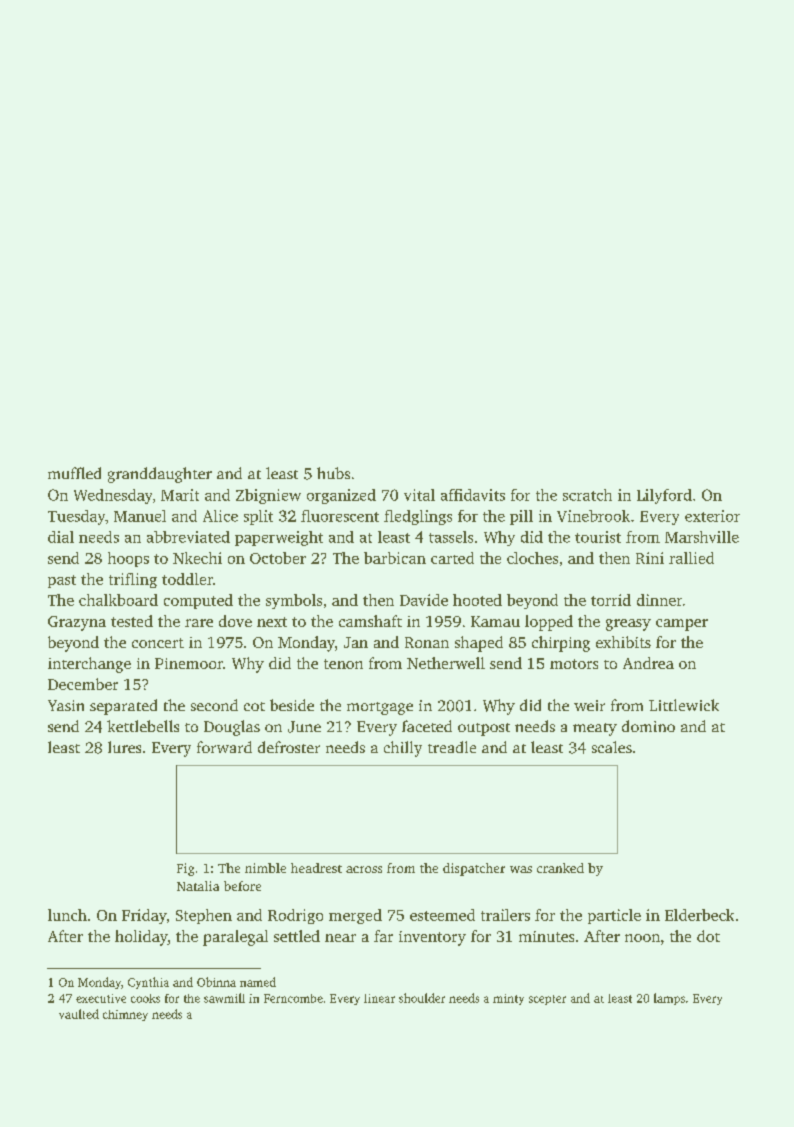  What do you see at coordinates (664, 496) in the document?
I see `Lilyford` at bounding box center [664, 496].
